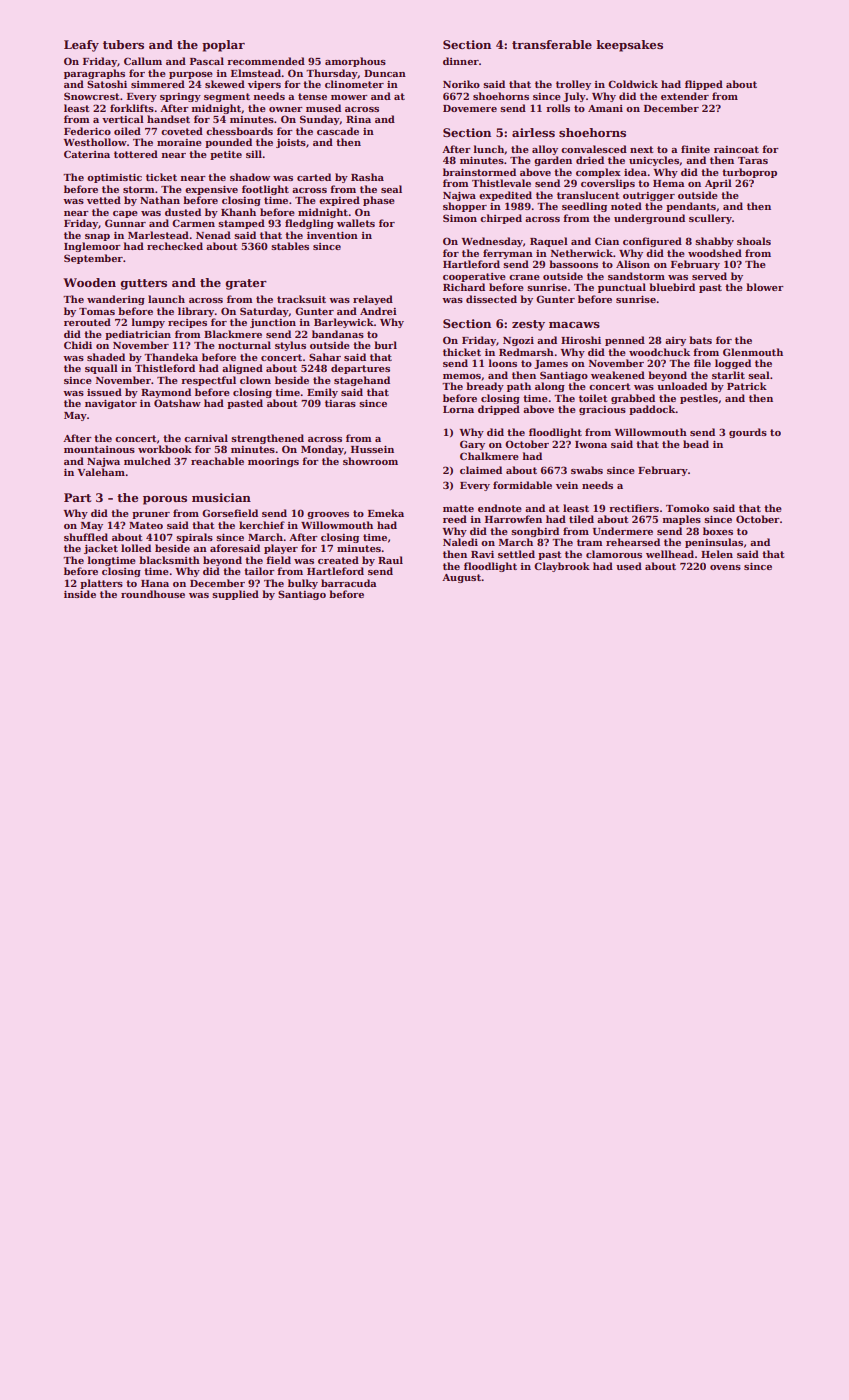 The image size is (849, 1400). What do you see at coordinates (641, 149) in the page?
I see `next` at bounding box center [641, 149].
